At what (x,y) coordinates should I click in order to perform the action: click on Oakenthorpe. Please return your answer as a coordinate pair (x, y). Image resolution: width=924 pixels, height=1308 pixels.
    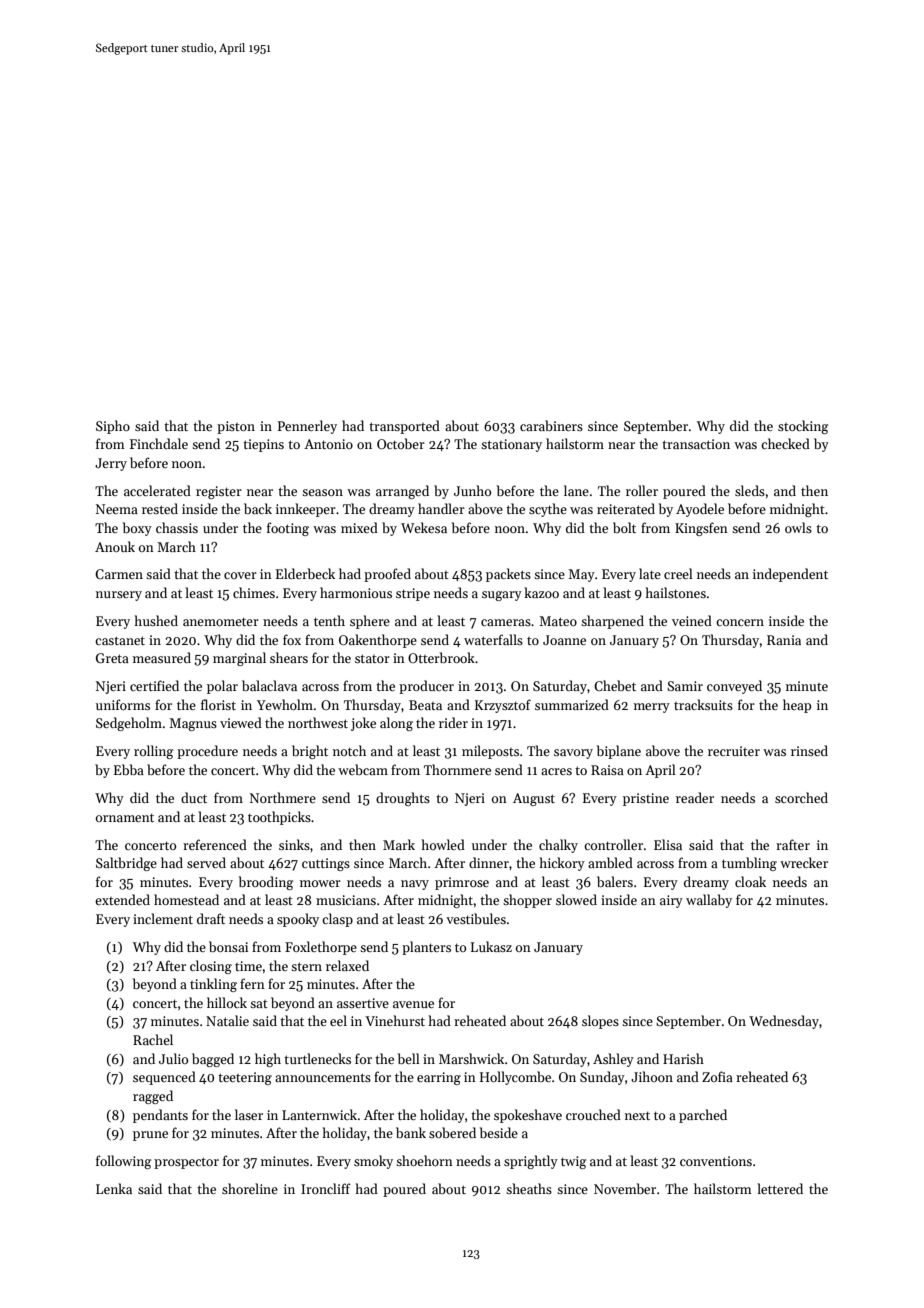
    Looking at the image, I should click on (378, 641).
